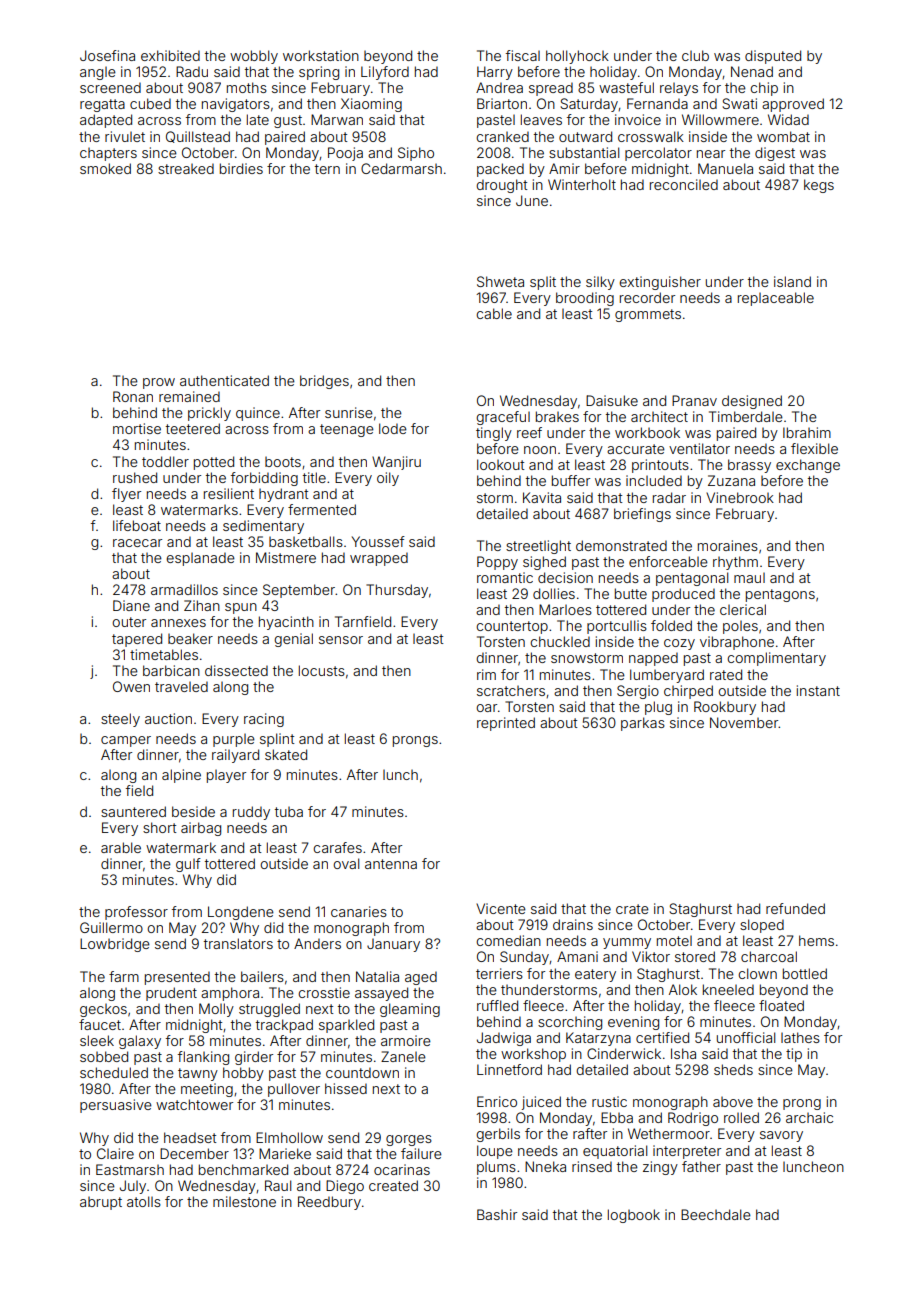  What do you see at coordinates (321, 55) in the document?
I see `workstation` at bounding box center [321, 55].
